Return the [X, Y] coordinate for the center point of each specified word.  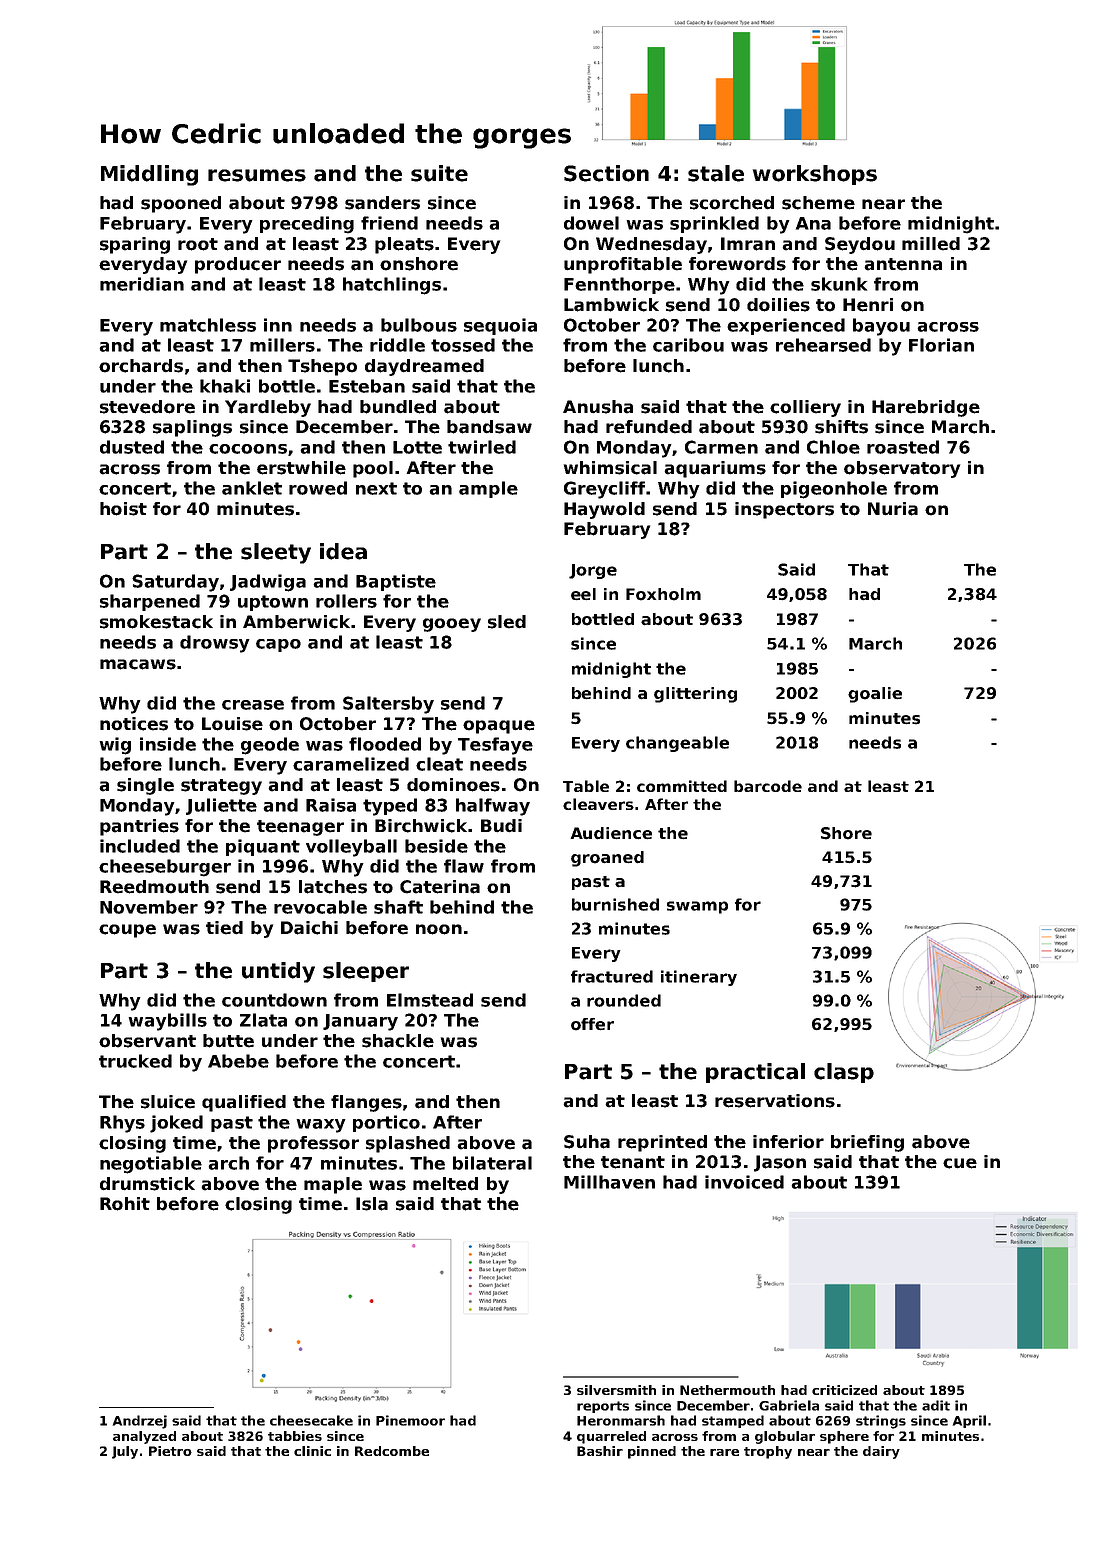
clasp [844, 1073]
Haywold [604, 510]
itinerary [699, 978]
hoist [123, 509]
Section [606, 173]
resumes [257, 175]
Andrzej [140, 1422]
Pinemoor [410, 1420]
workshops [815, 175]
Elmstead [430, 1000]
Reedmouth [154, 887]
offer [592, 1024]
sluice [168, 1102]
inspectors [784, 510]
